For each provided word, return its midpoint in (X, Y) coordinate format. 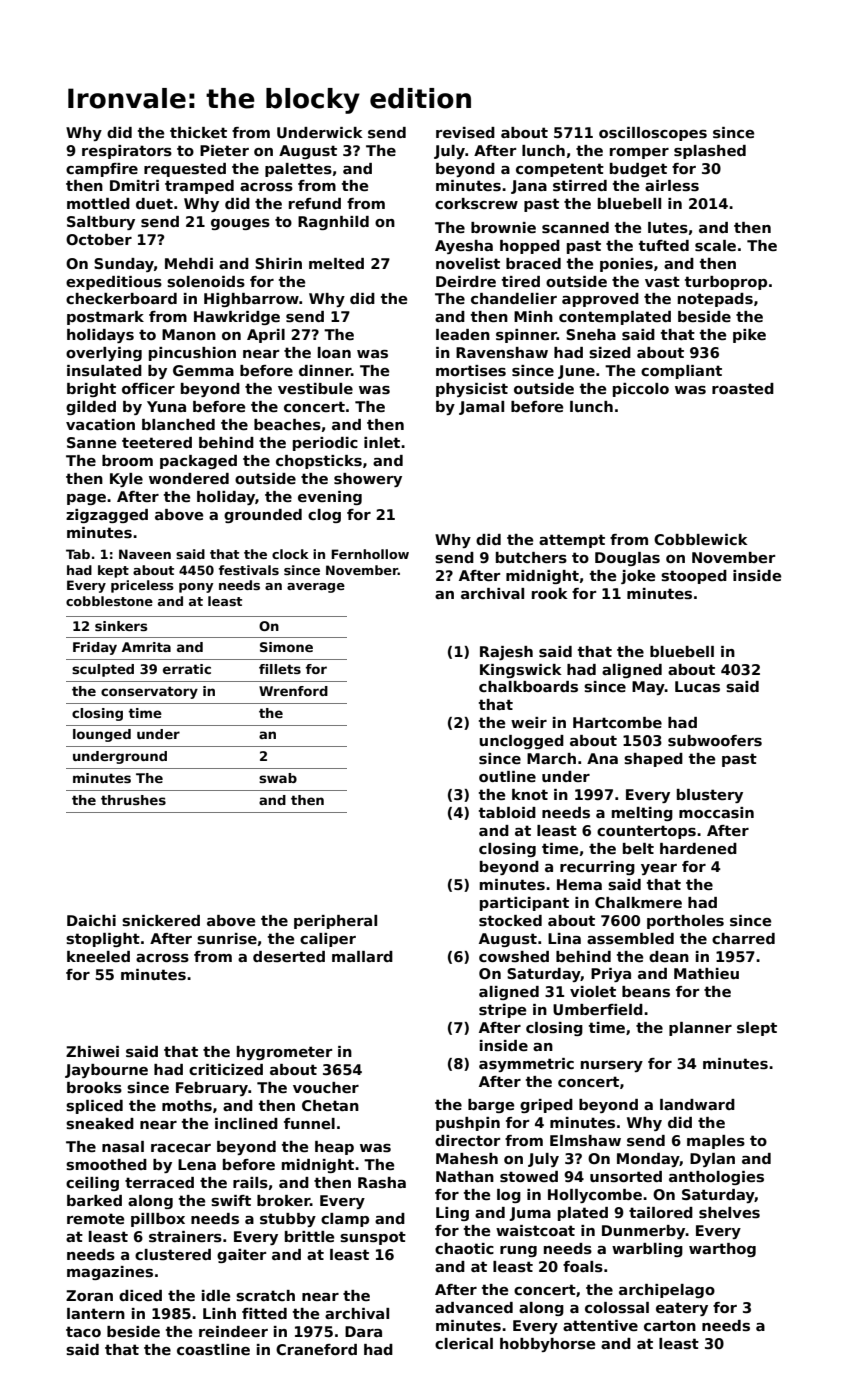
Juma (530, 1214)
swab (278, 778)
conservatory (149, 692)
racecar (181, 1148)
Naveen (145, 554)
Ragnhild (333, 223)
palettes (298, 170)
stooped (694, 577)
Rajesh (506, 653)
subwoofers (715, 740)
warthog (722, 1250)
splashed (710, 152)
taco (83, 1331)
